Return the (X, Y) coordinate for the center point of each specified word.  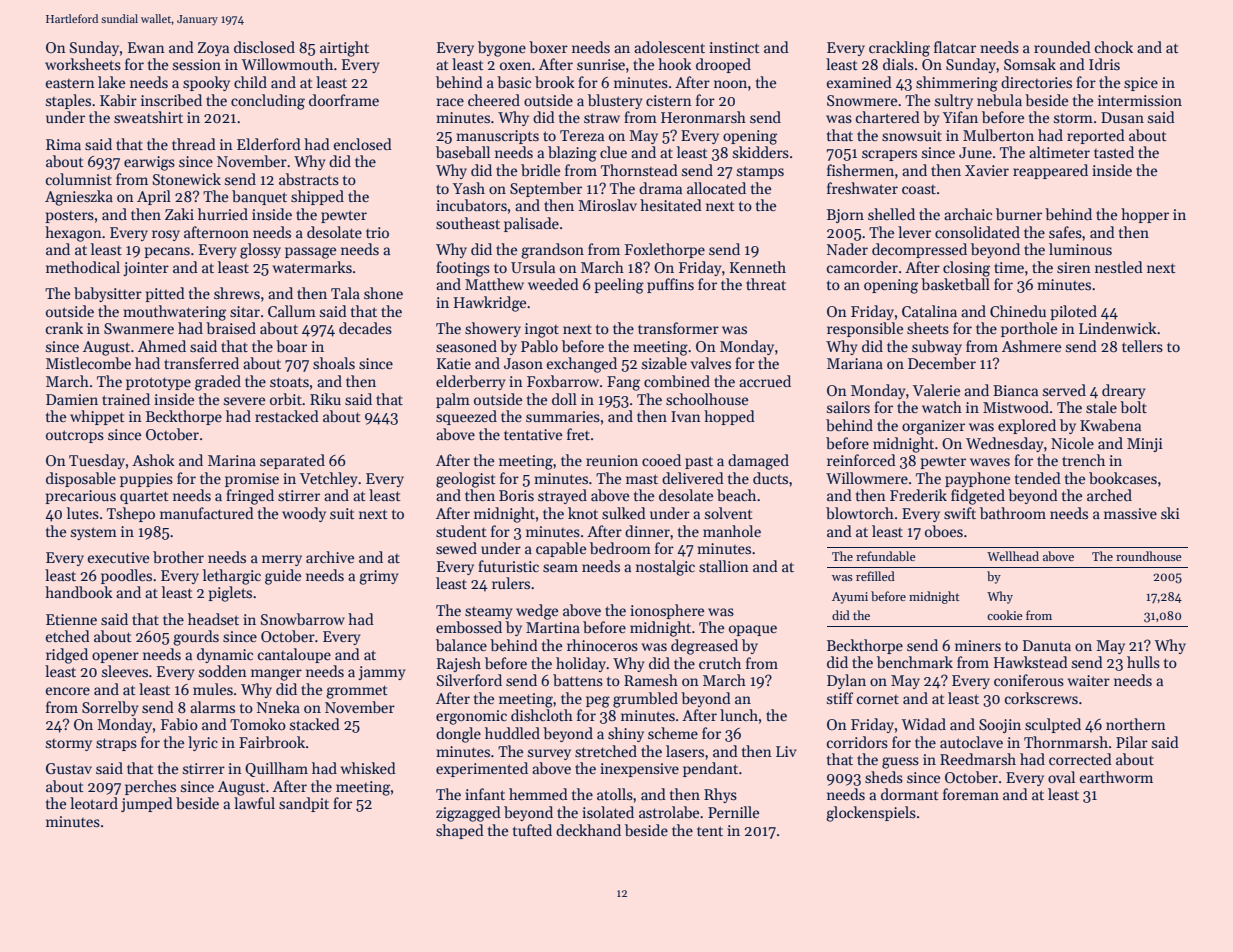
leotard (94, 803)
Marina (232, 460)
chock (1114, 47)
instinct (734, 47)
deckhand (588, 830)
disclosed (264, 47)
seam (560, 568)
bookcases (1123, 478)
